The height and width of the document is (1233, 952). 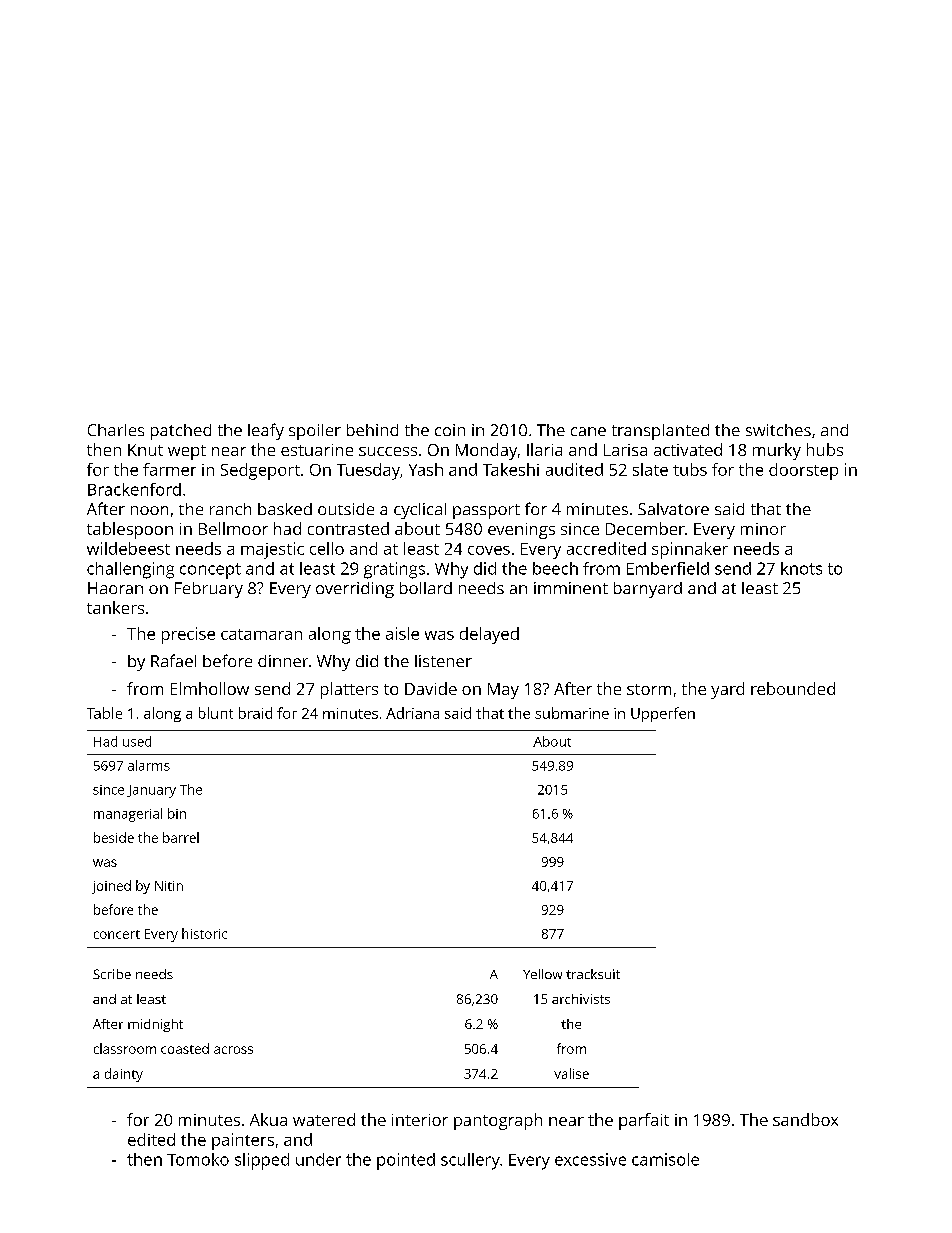 What do you see at coordinates (137, 741) in the document?
I see `used` at bounding box center [137, 741].
